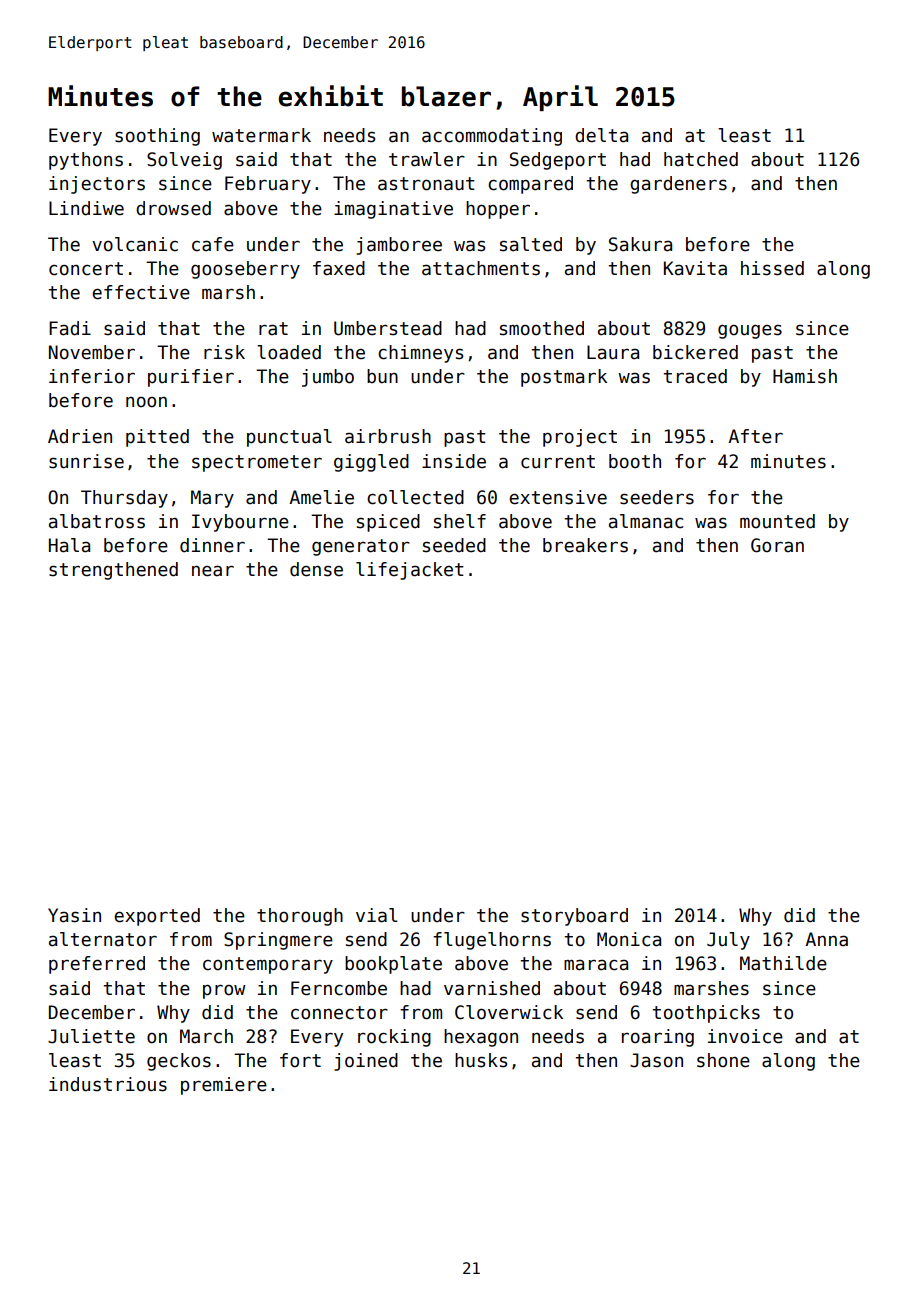 The image size is (924, 1308). I want to click on watermark, so click(261, 135).
